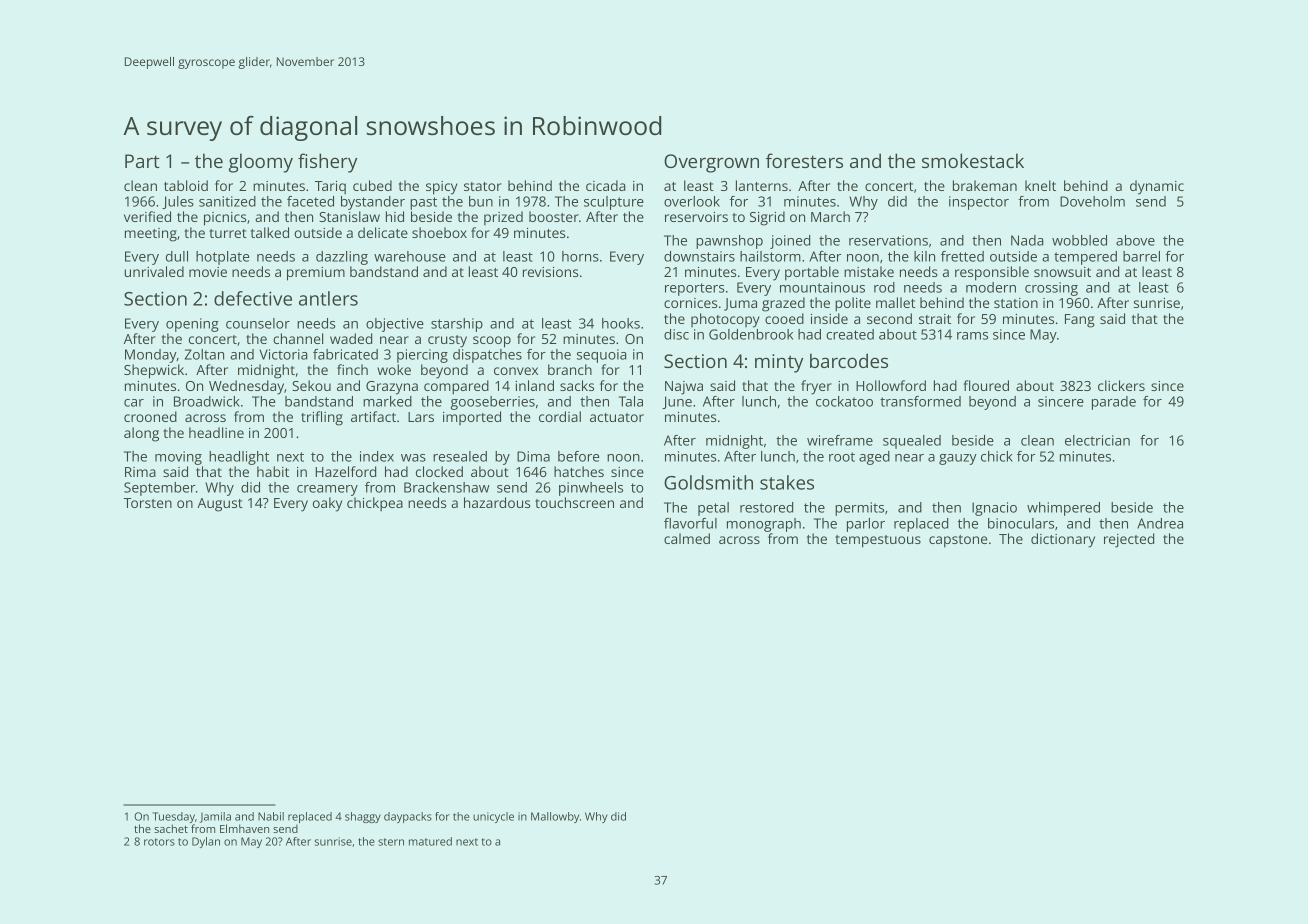  I want to click on hazardous, so click(497, 502).
